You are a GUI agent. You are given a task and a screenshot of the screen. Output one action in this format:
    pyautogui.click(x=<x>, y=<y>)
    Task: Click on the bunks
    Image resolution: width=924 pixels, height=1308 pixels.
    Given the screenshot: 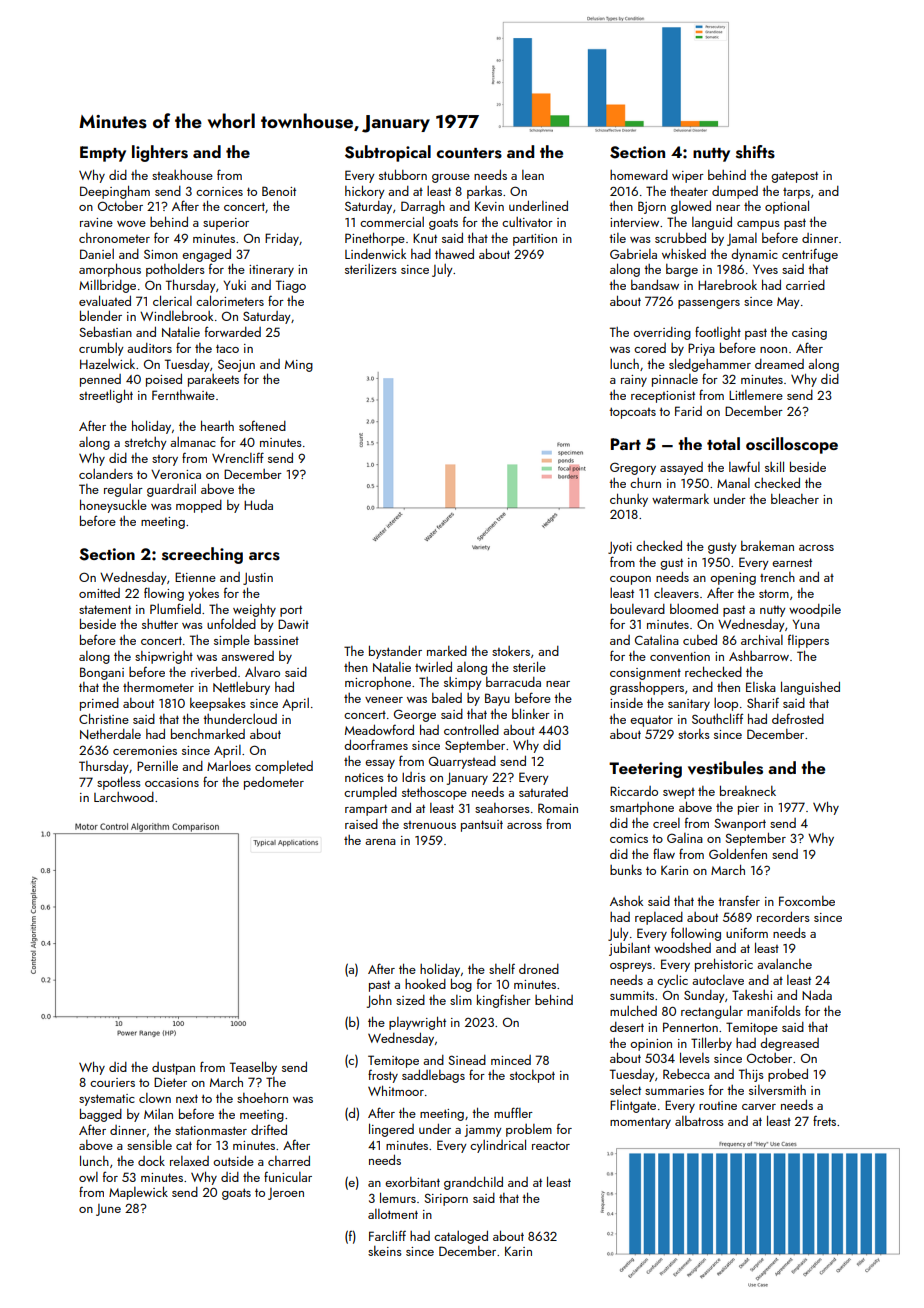 What is the action you would take?
    pyautogui.click(x=626, y=869)
